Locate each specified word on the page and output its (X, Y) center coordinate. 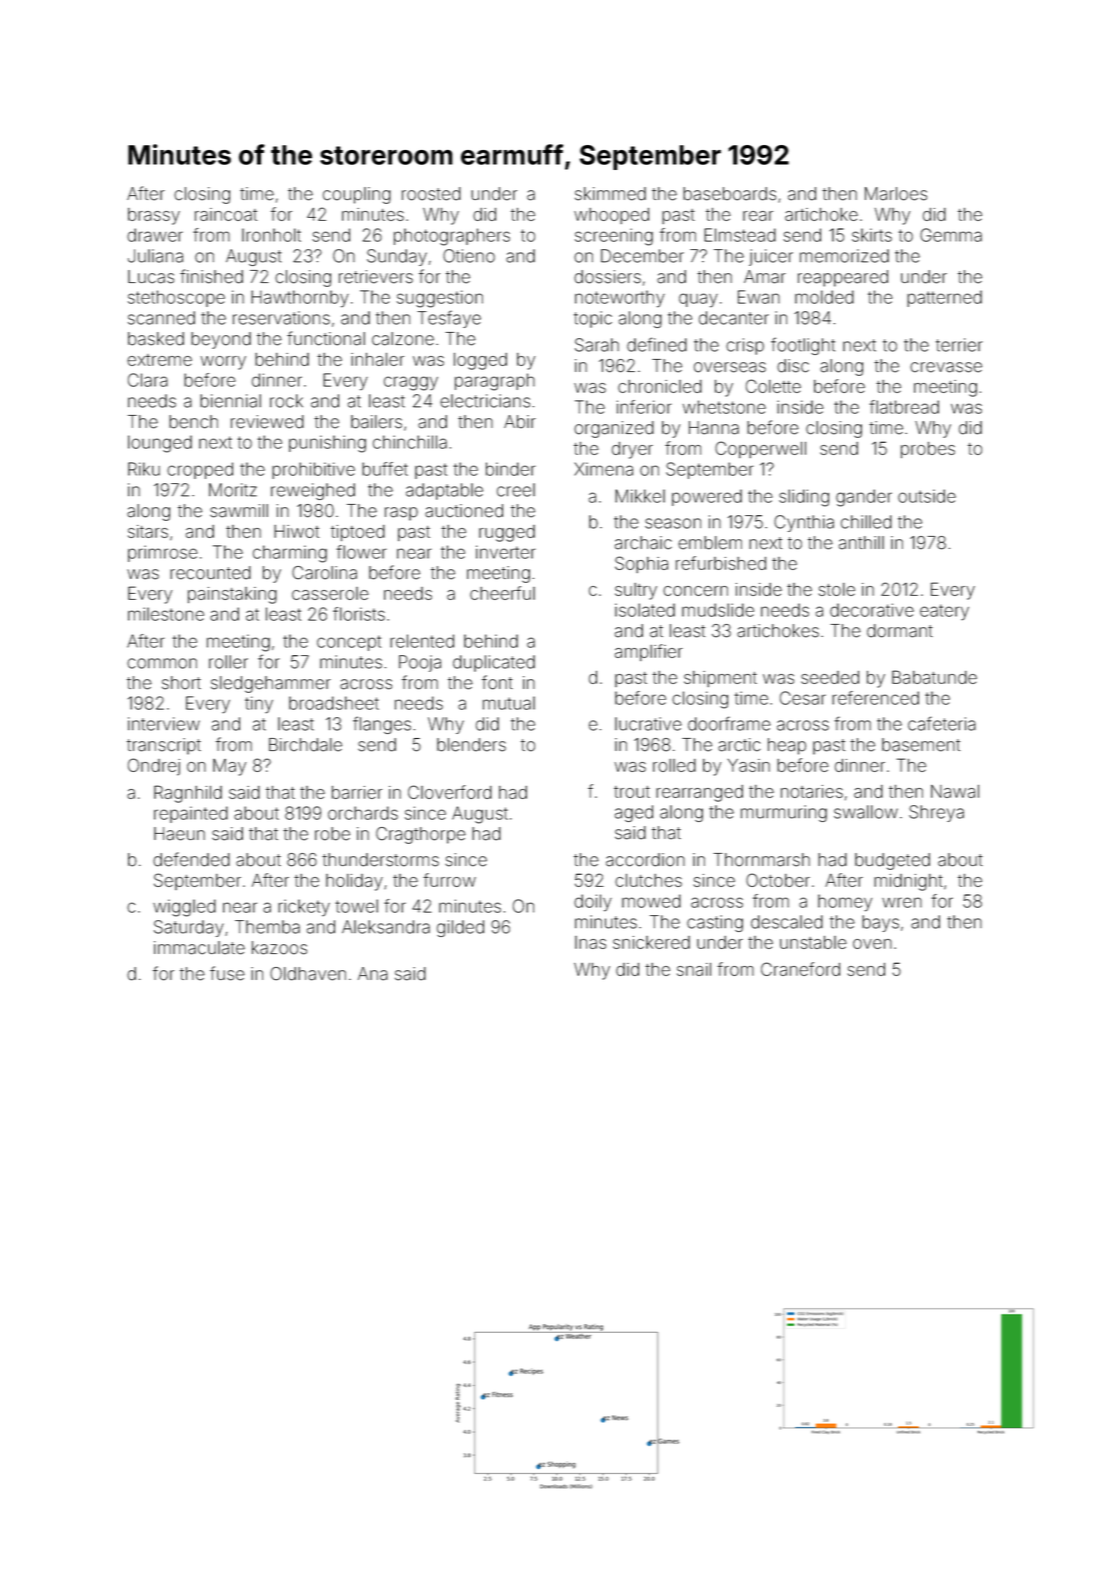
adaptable (444, 491)
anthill (861, 543)
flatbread (904, 407)
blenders (471, 745)
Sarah (597, 345)
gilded (460, 928)
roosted (431, 194)
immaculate (199, 948)
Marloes (896, 194)
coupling (357, 195)
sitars (148, 531)
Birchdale (305, 745)
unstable (813, 942)
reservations (281, 318)
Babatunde (934, 677)
